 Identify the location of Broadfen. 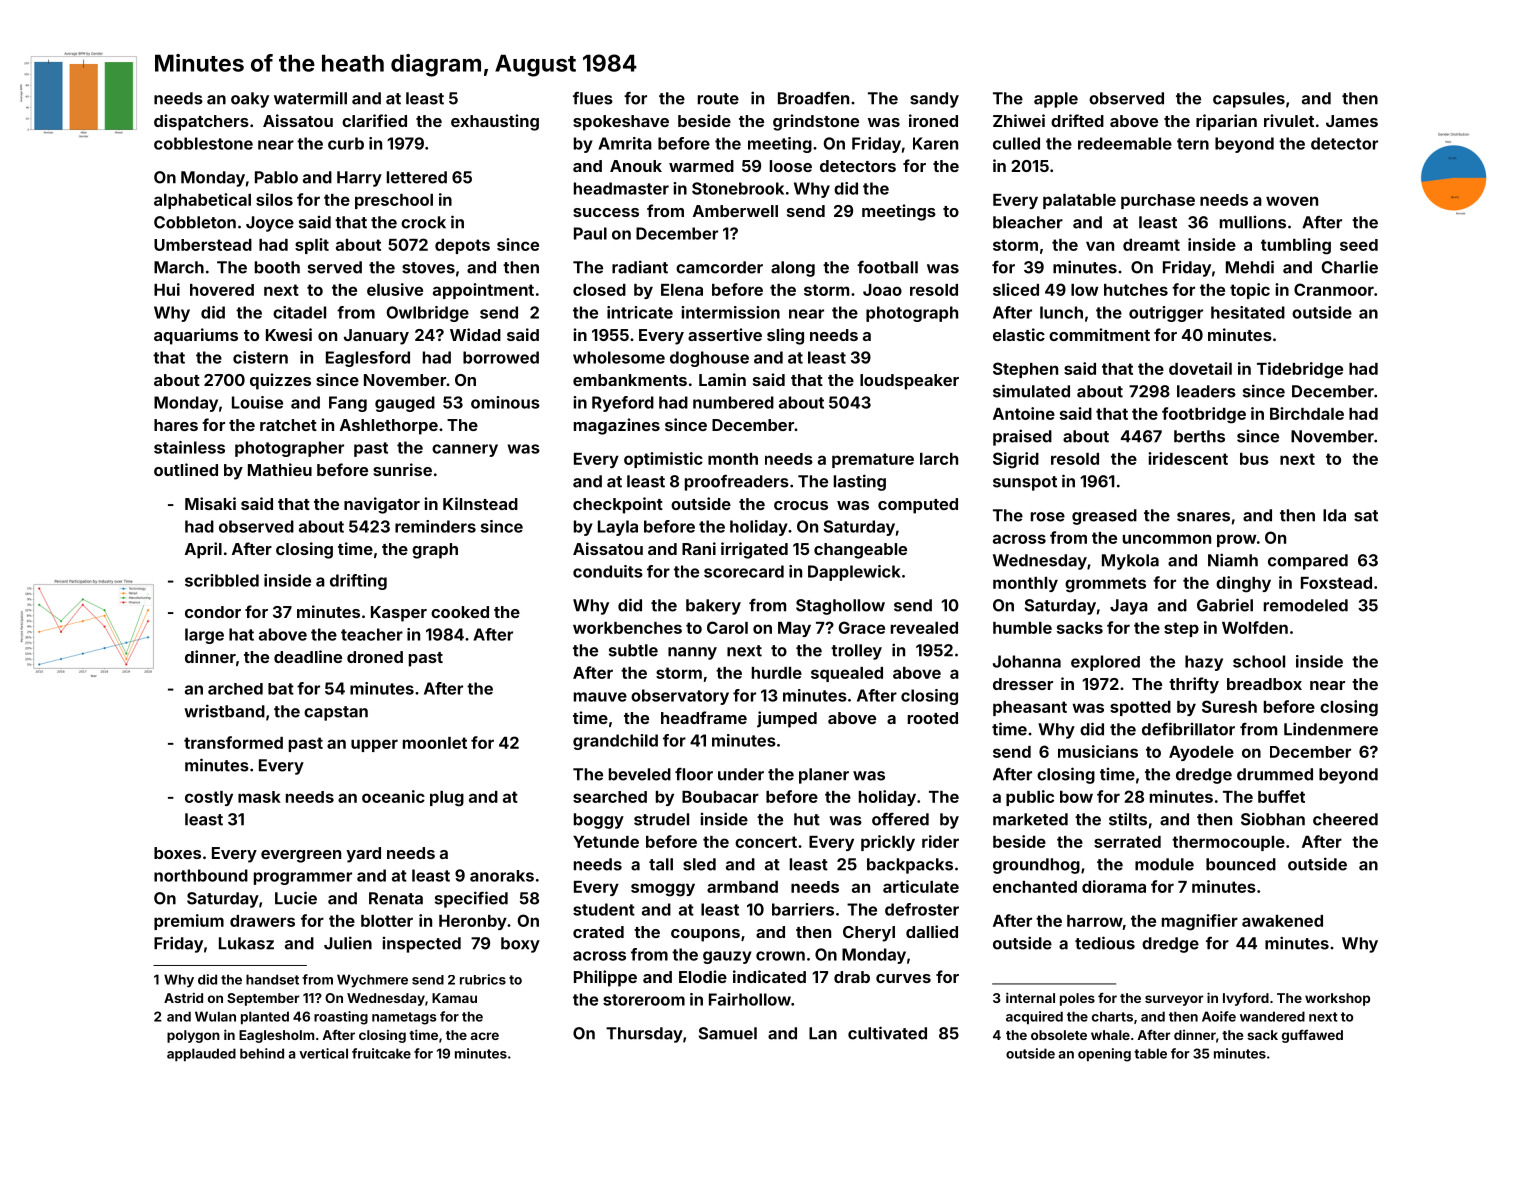
(813, 98).
